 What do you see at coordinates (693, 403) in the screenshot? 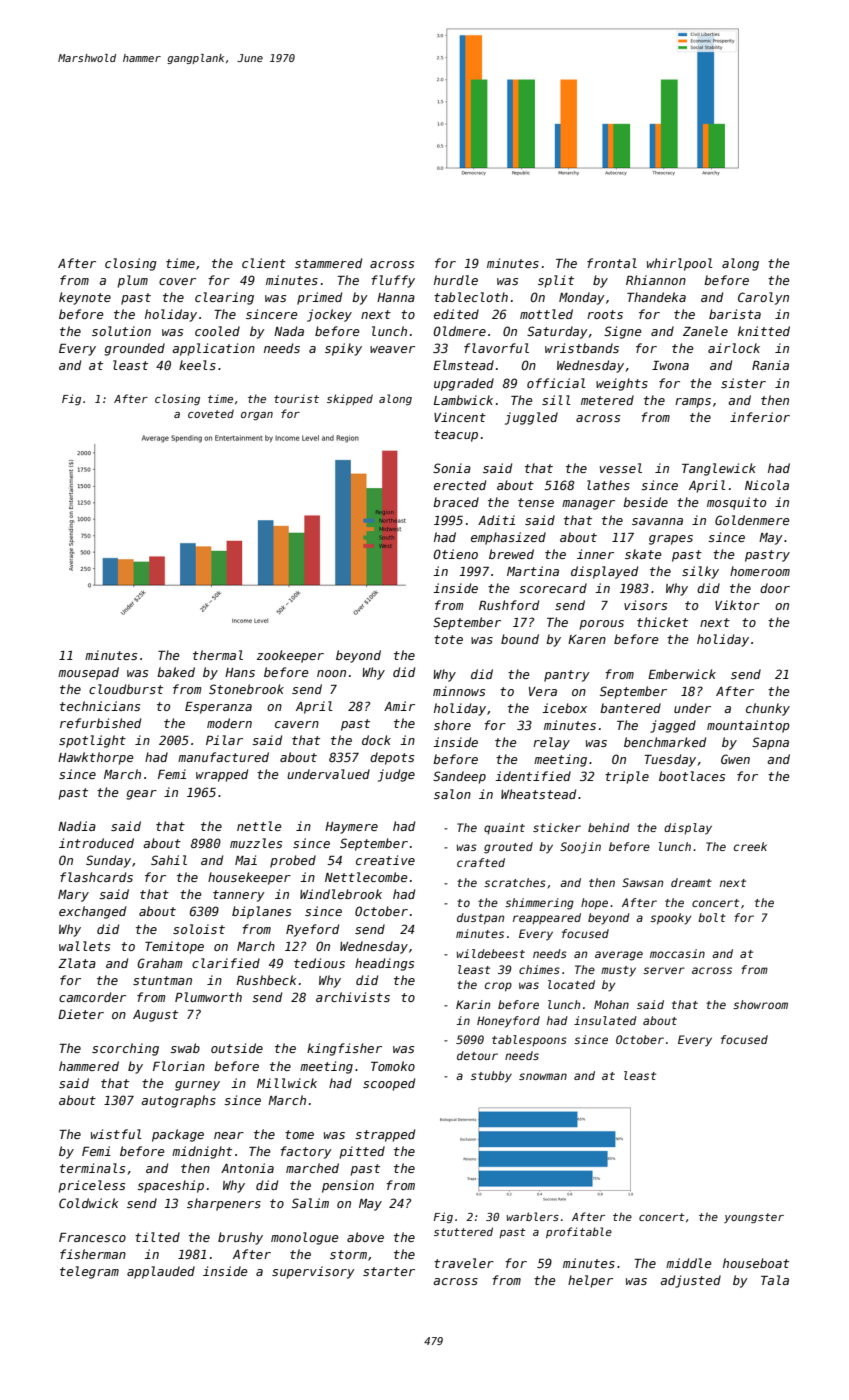
I see `ramps` at bounding box center [693, 403].
